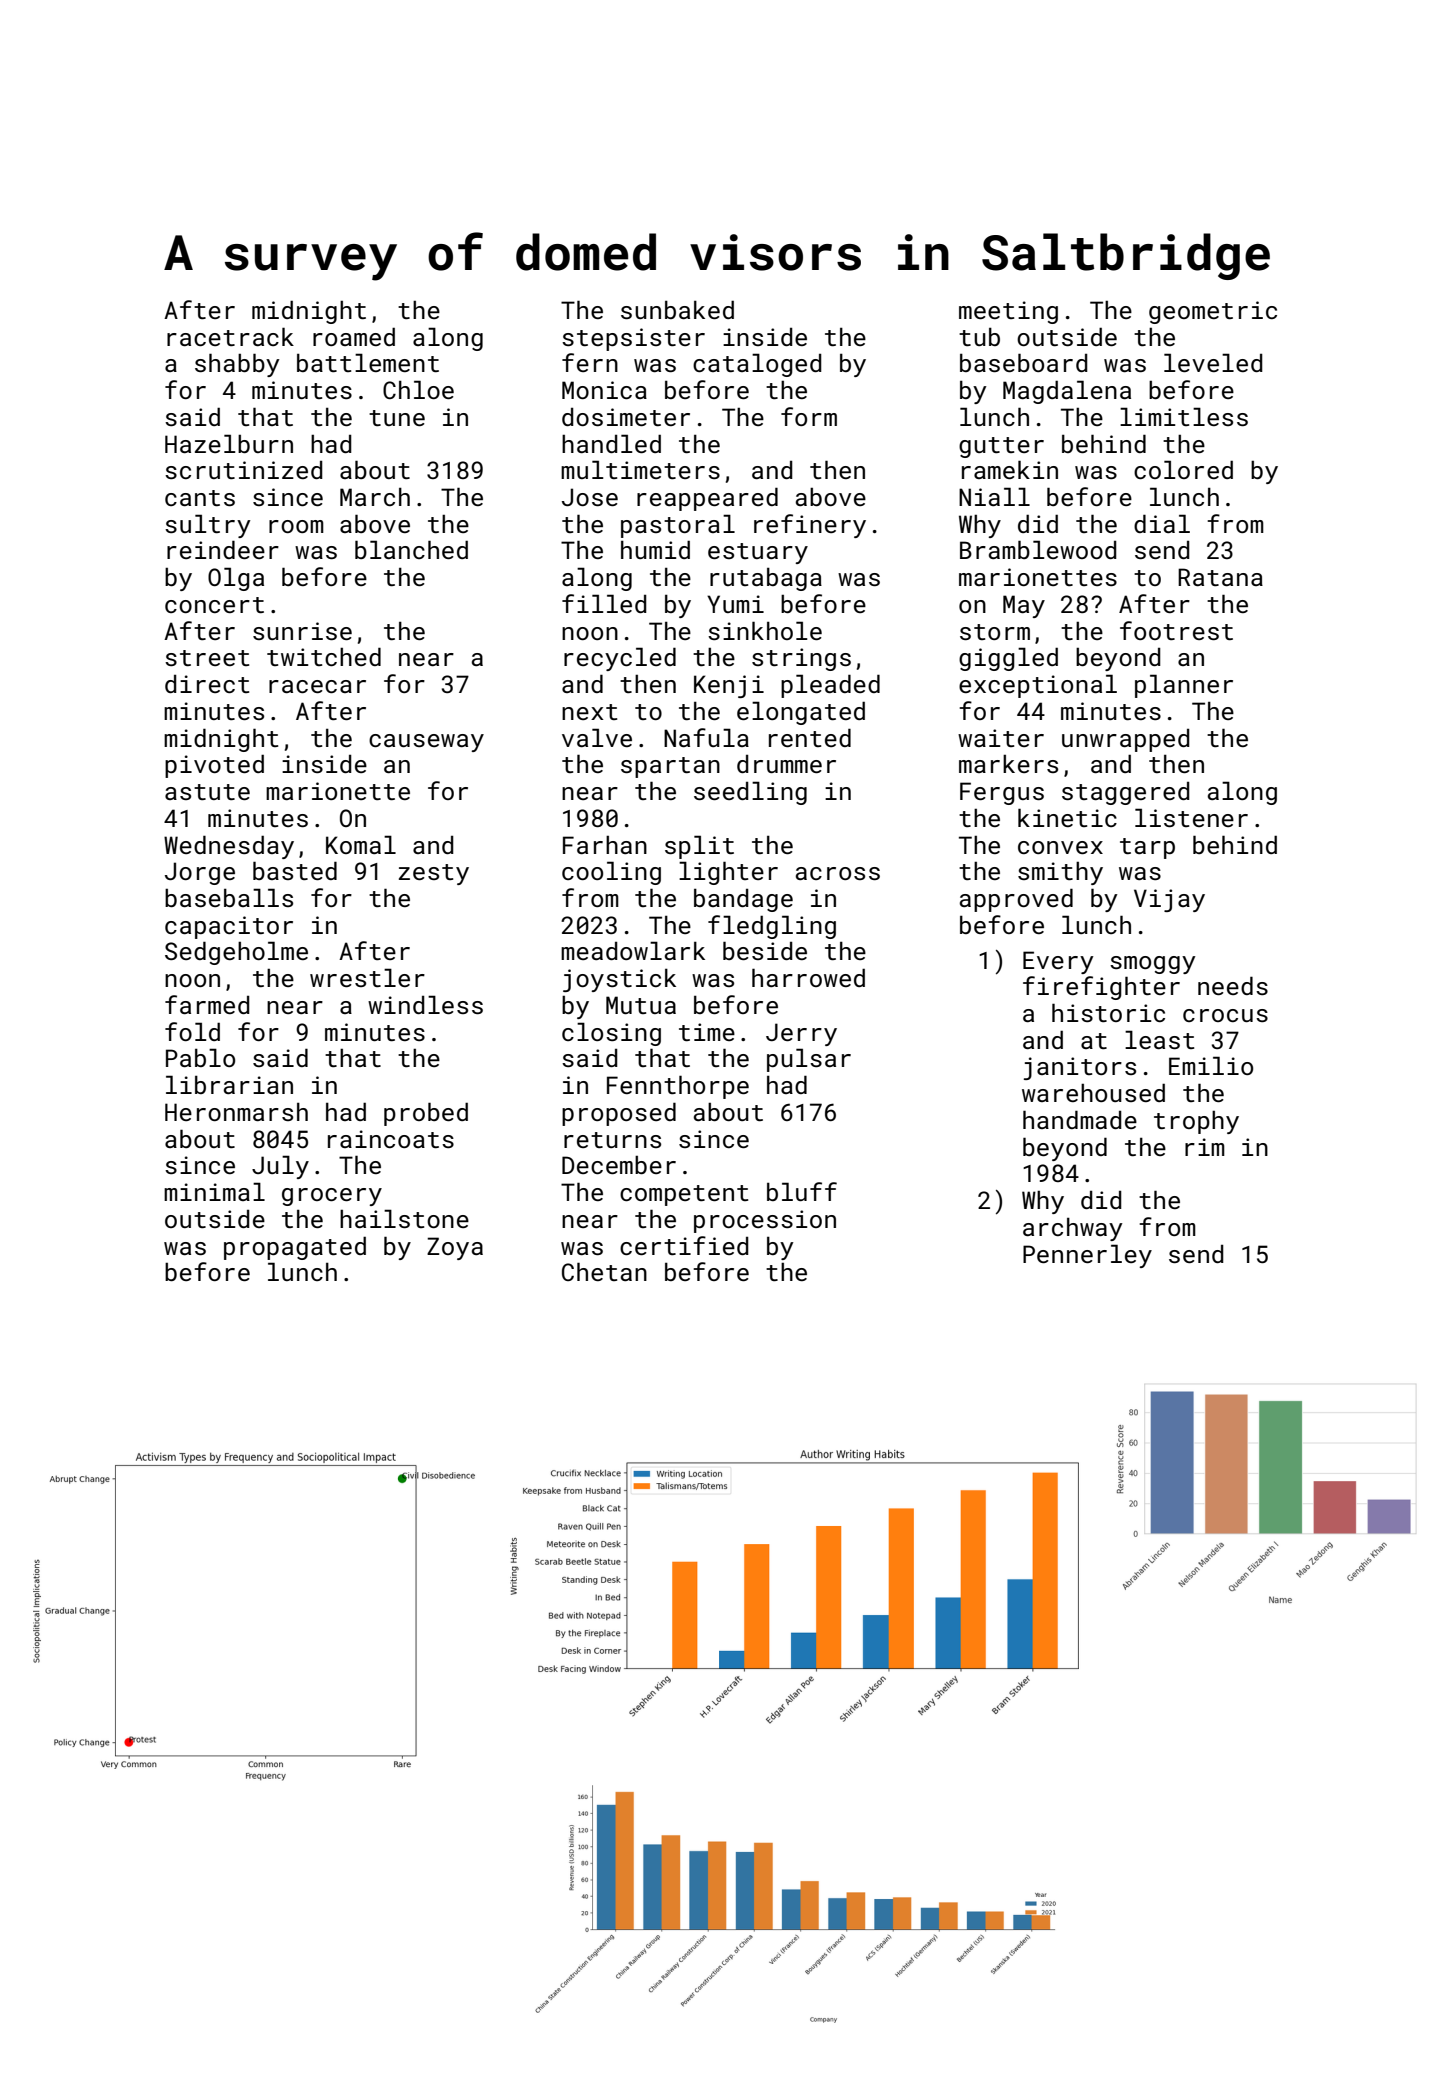 The image size is (1450, 2100). Describe the element at coordinates (626, 417) in the screenshot. I see `dosimeter` at that location.
